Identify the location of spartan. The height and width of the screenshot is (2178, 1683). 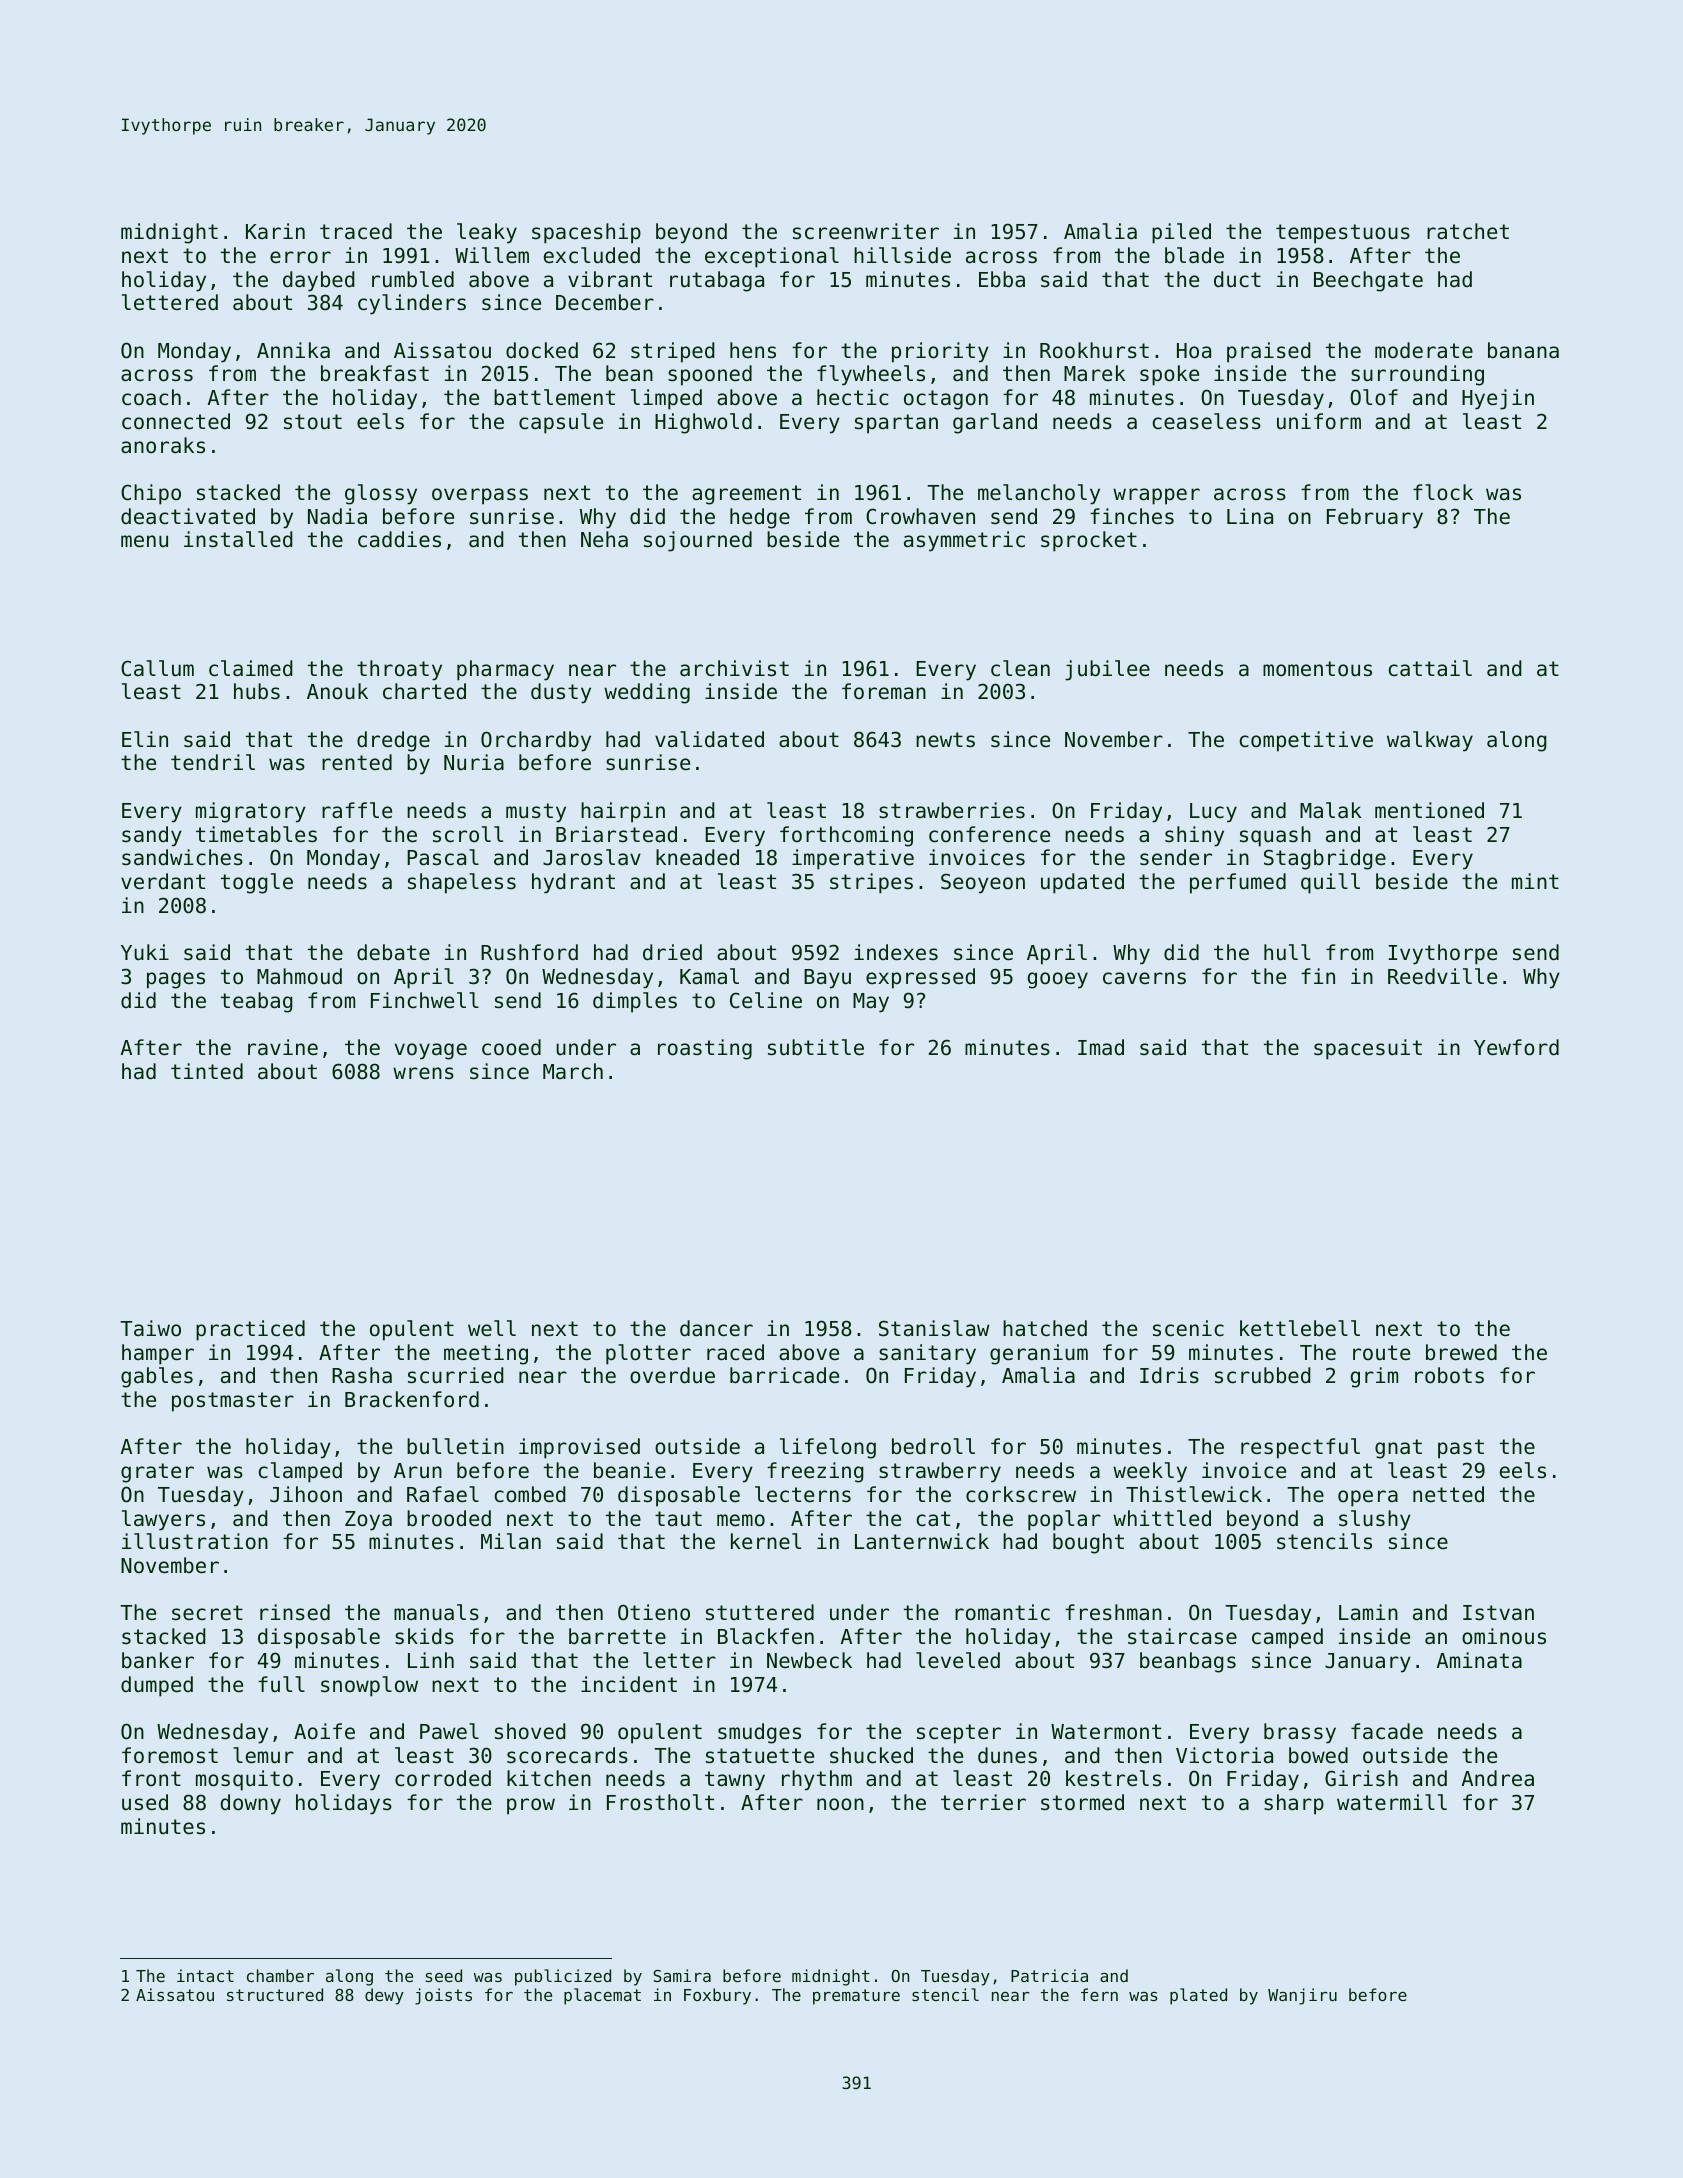
(896, 424).
